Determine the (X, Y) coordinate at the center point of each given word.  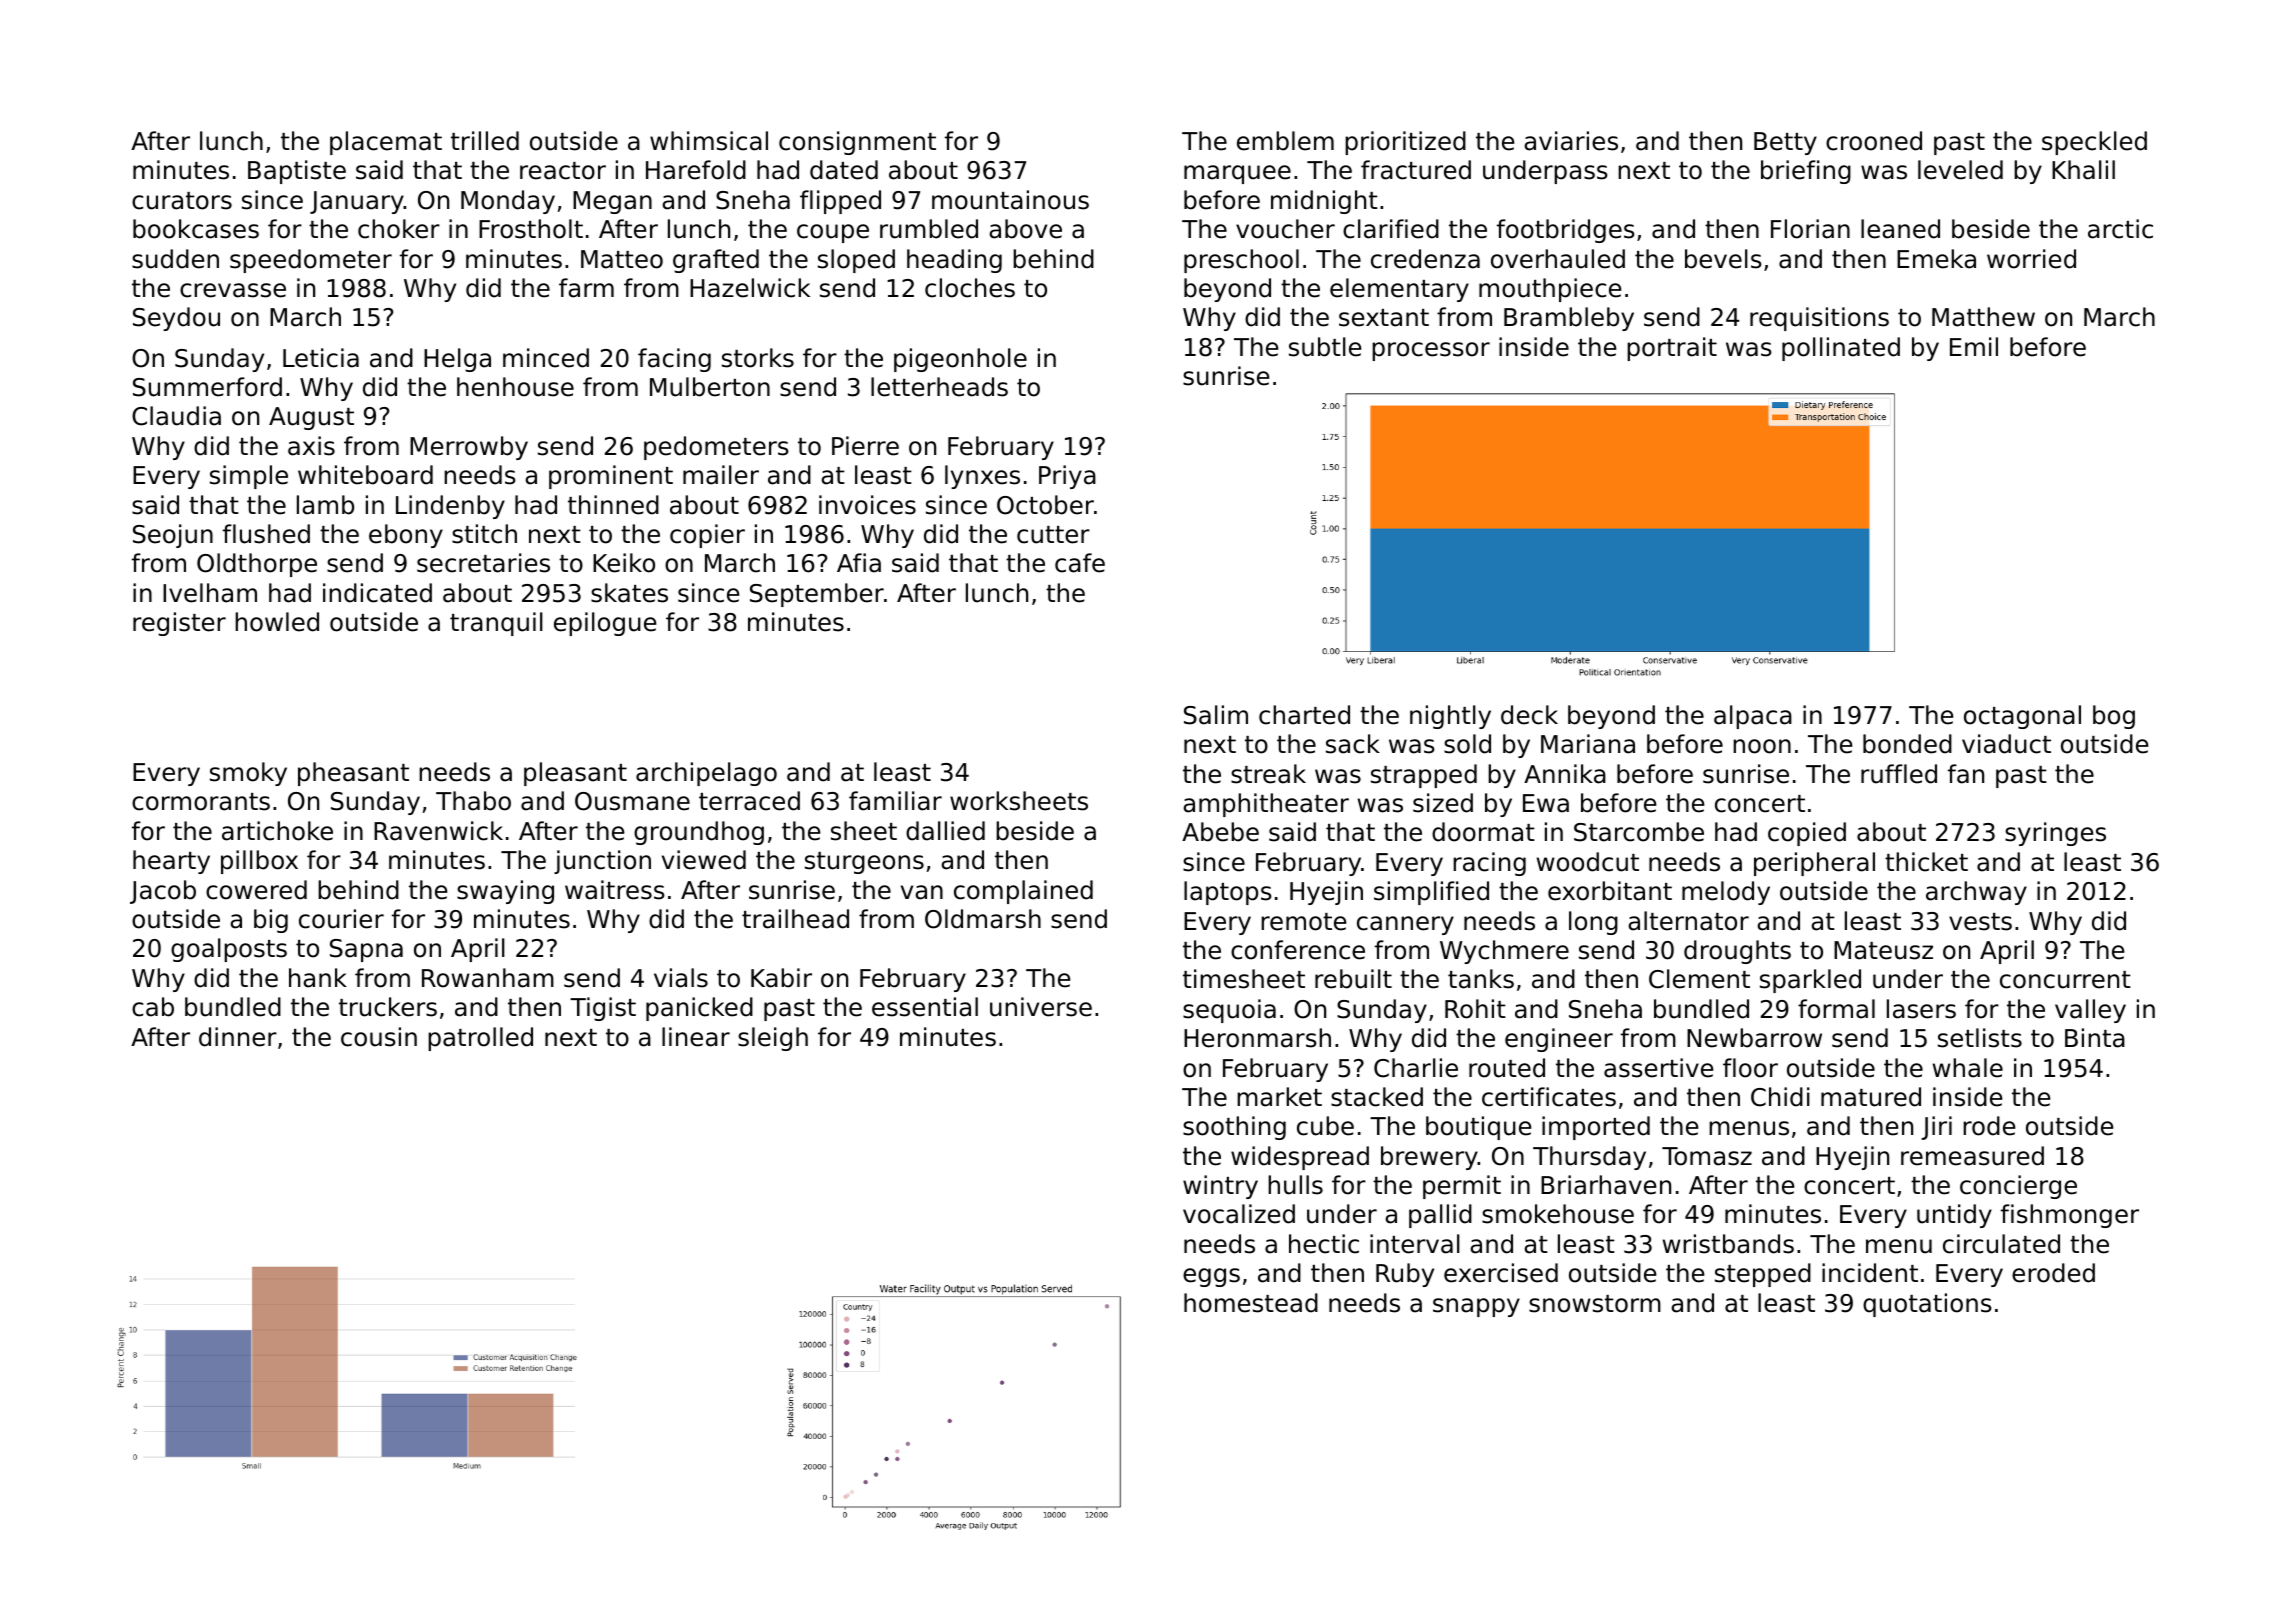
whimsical (709, 141)
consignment (857, 143)
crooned (1874, 141)
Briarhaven (1606, 1185)
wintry (1220, 1187)
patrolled (480, 1039)
